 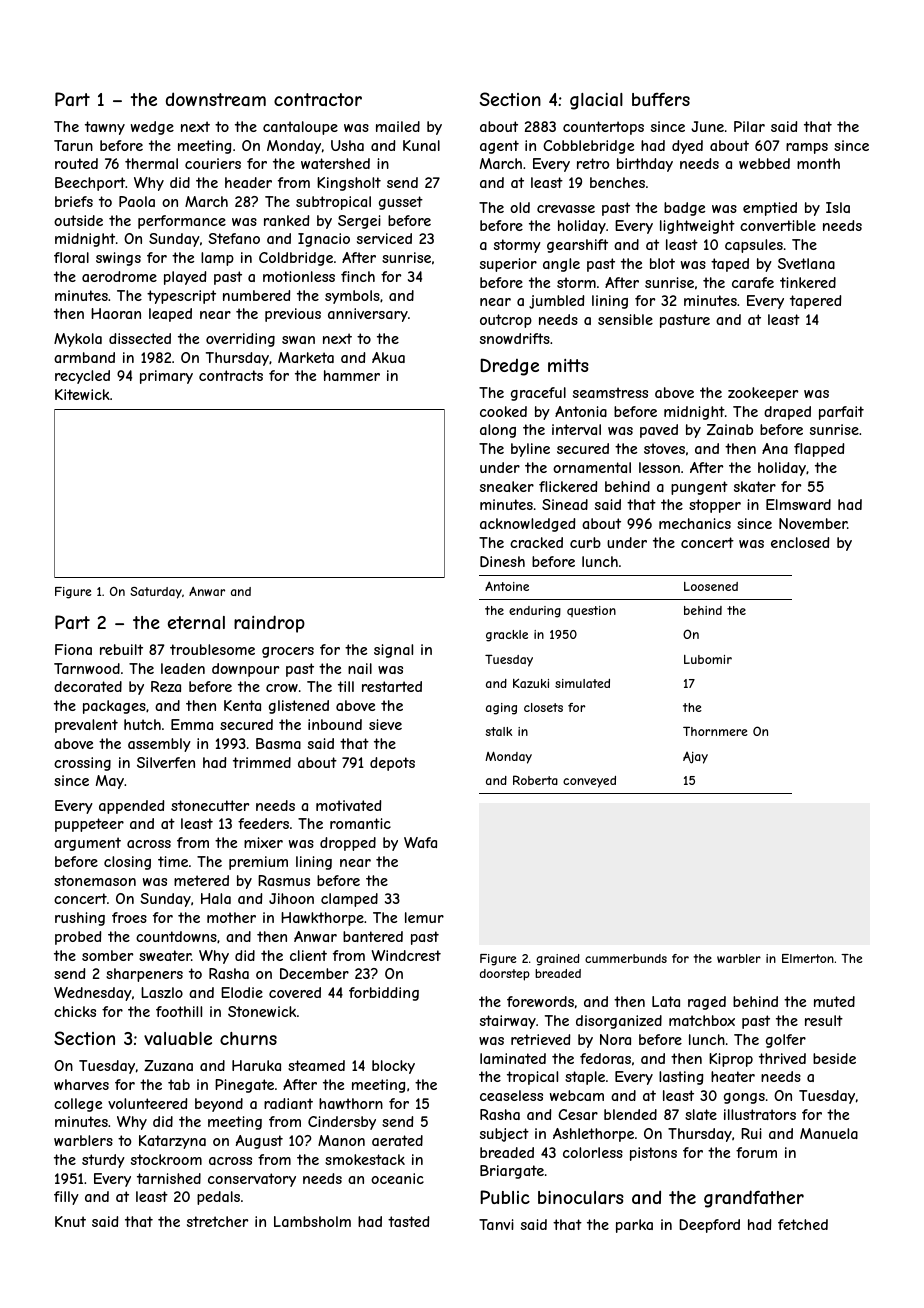 What do you see at coordinates (661, 99) in the page?
I see `buffers` at bounding box center [661, 99].
